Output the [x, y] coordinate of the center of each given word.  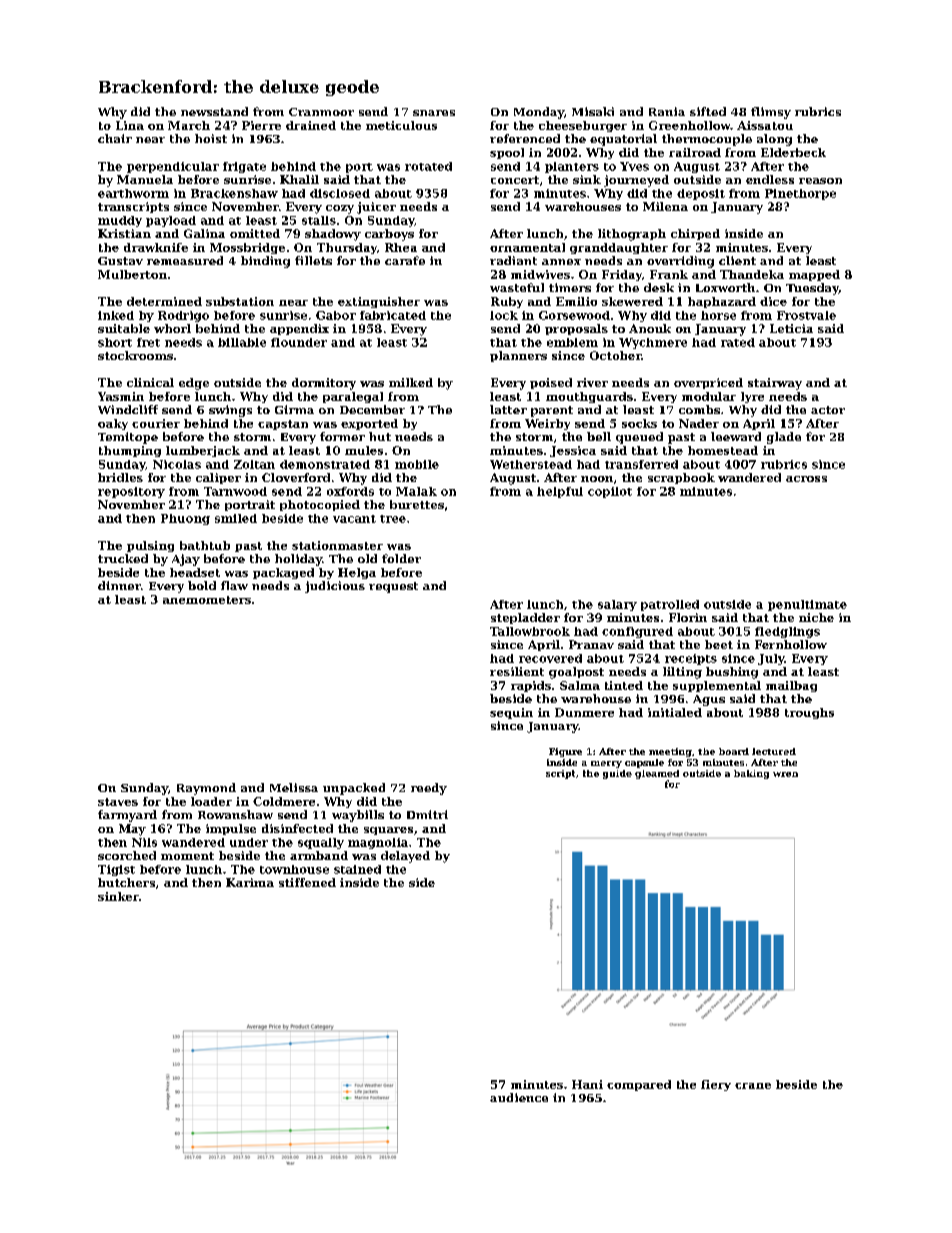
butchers [126, 882]
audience [519, 1097]
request [393, 587]
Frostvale [806, 315]
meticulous [401, 125]
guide [617, 774]
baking [751, 774]
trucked [123, 558]
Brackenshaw [234, 193]
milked [411, 382]
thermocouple [707, 140]
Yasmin [121, 396]
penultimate [807, 605]
